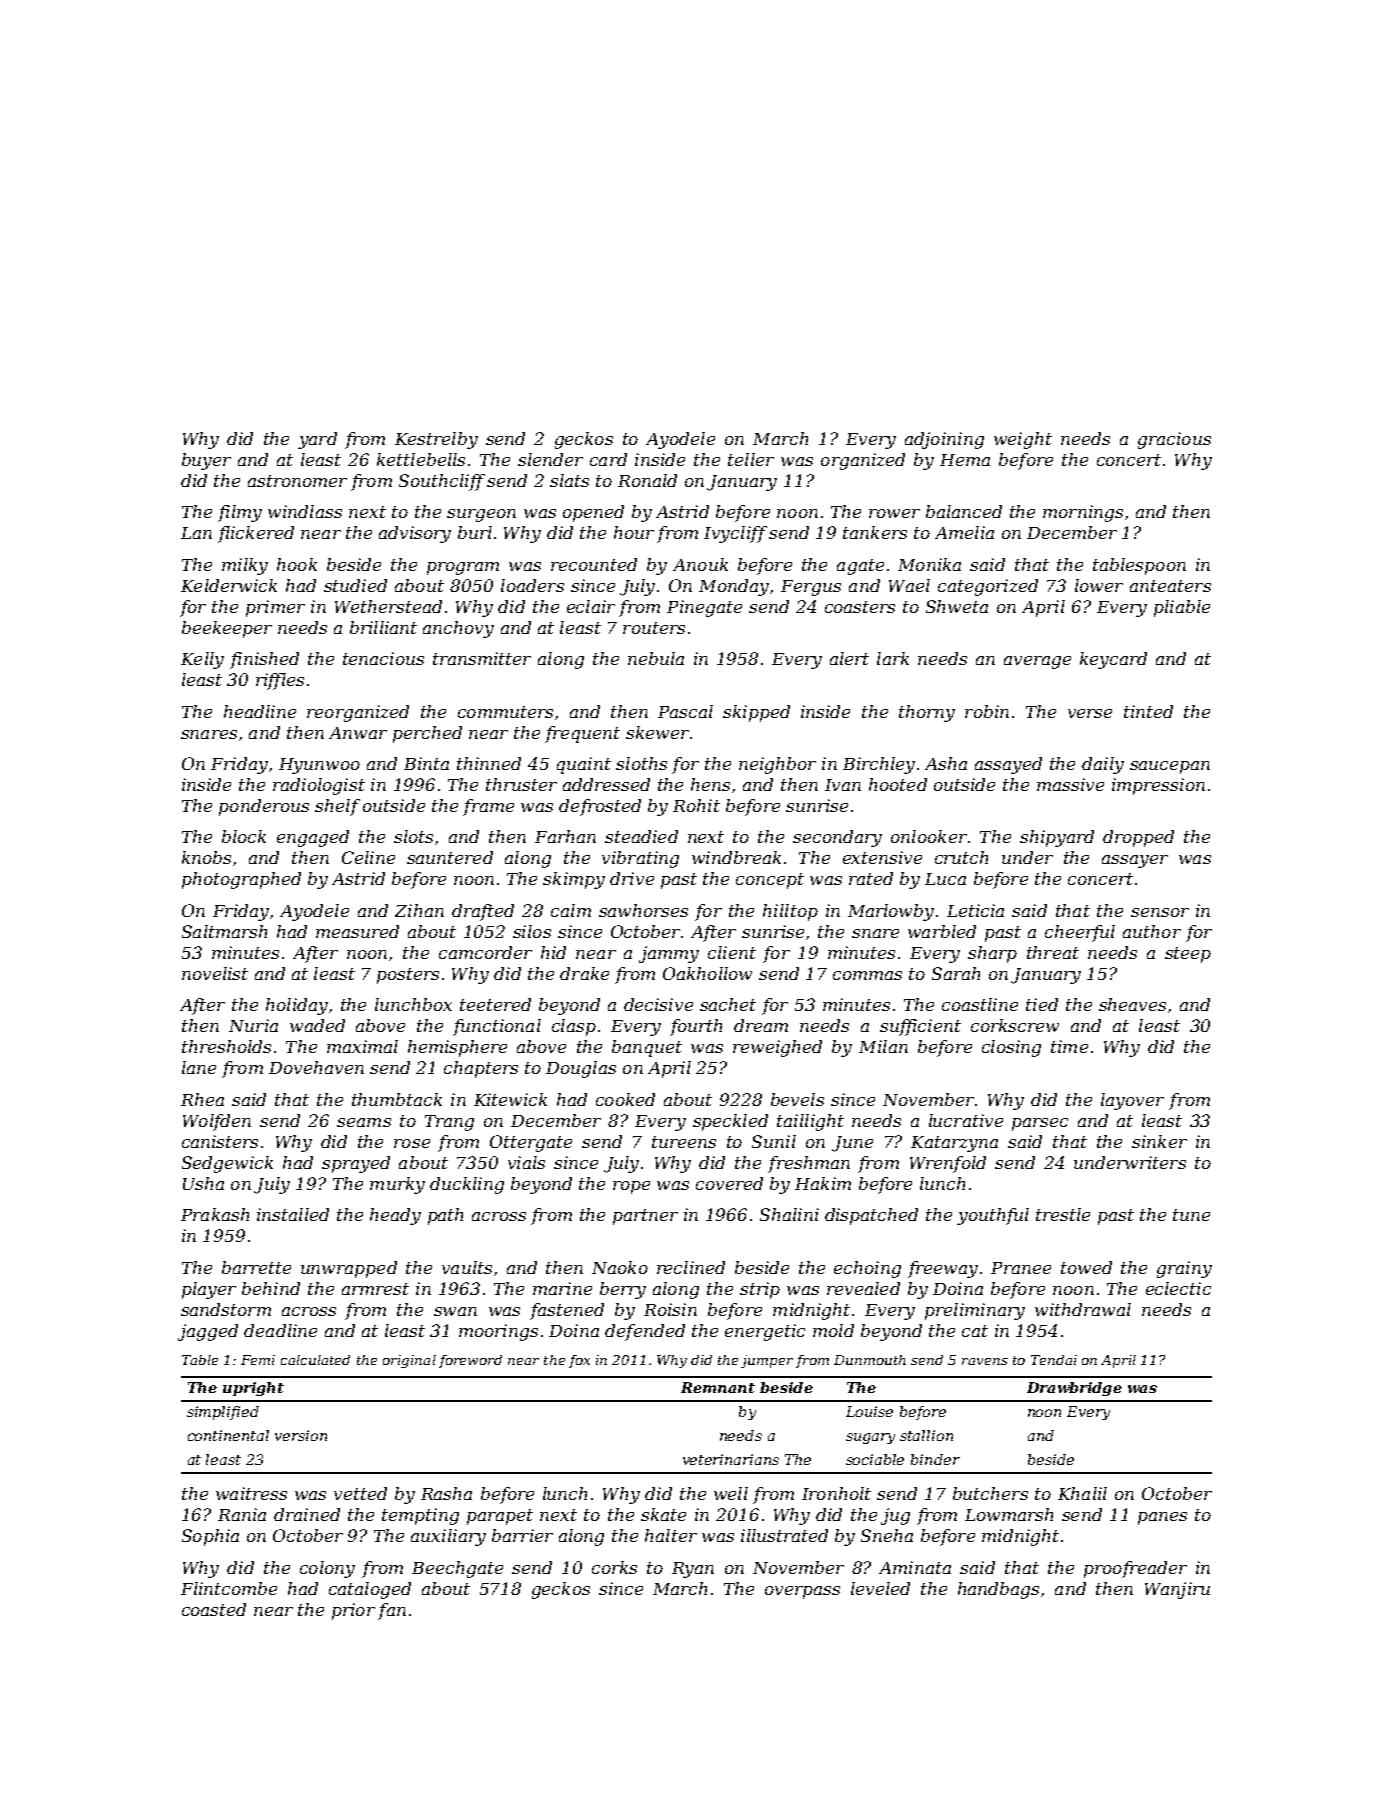 The height and width of the document is (1802, 1392). What do you see at coordinates (214, 1609) in the document?
I see `coasted` at bounding box center [214, 1609].
